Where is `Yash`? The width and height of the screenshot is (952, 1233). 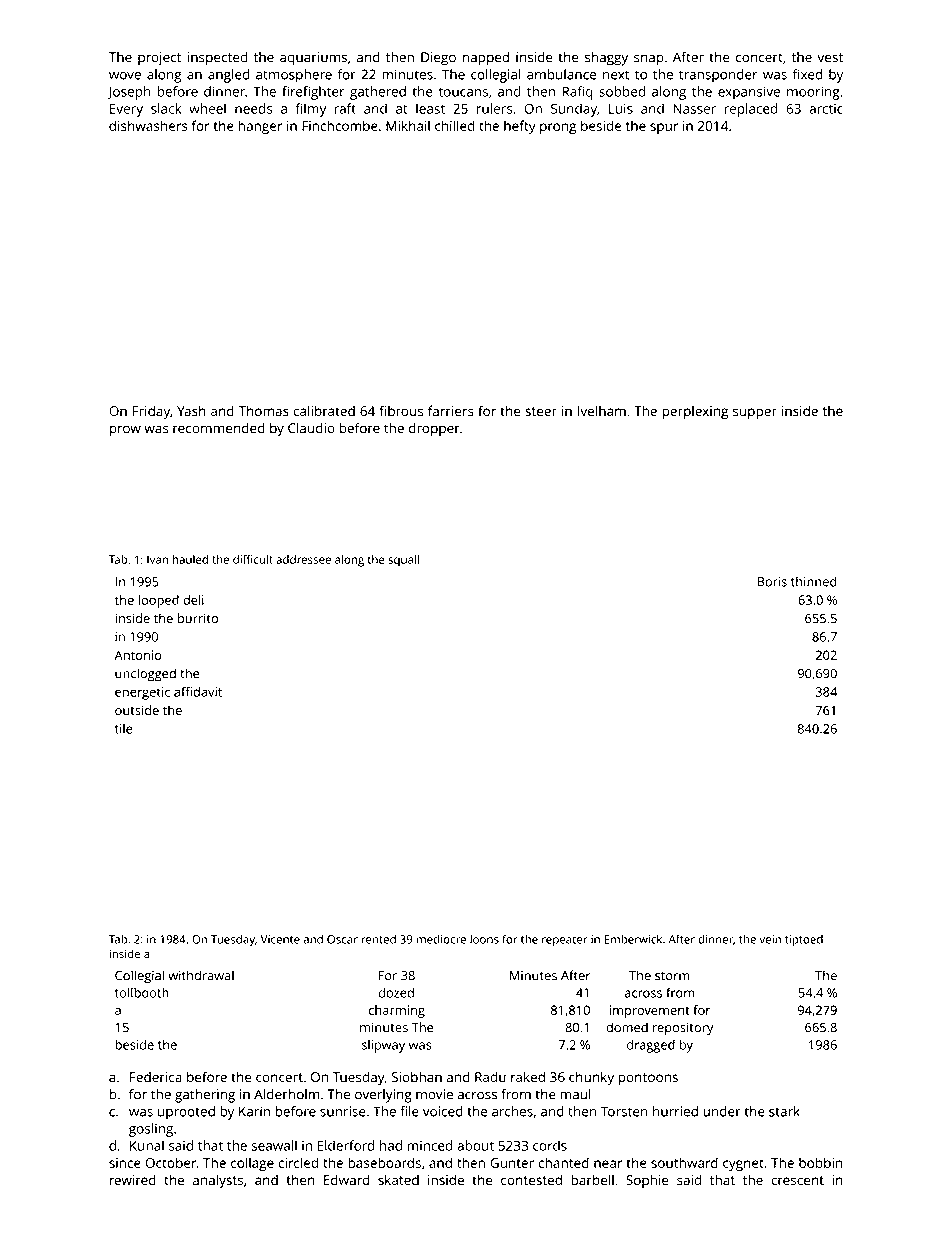
Yash is located at coordinates (191, 410).
